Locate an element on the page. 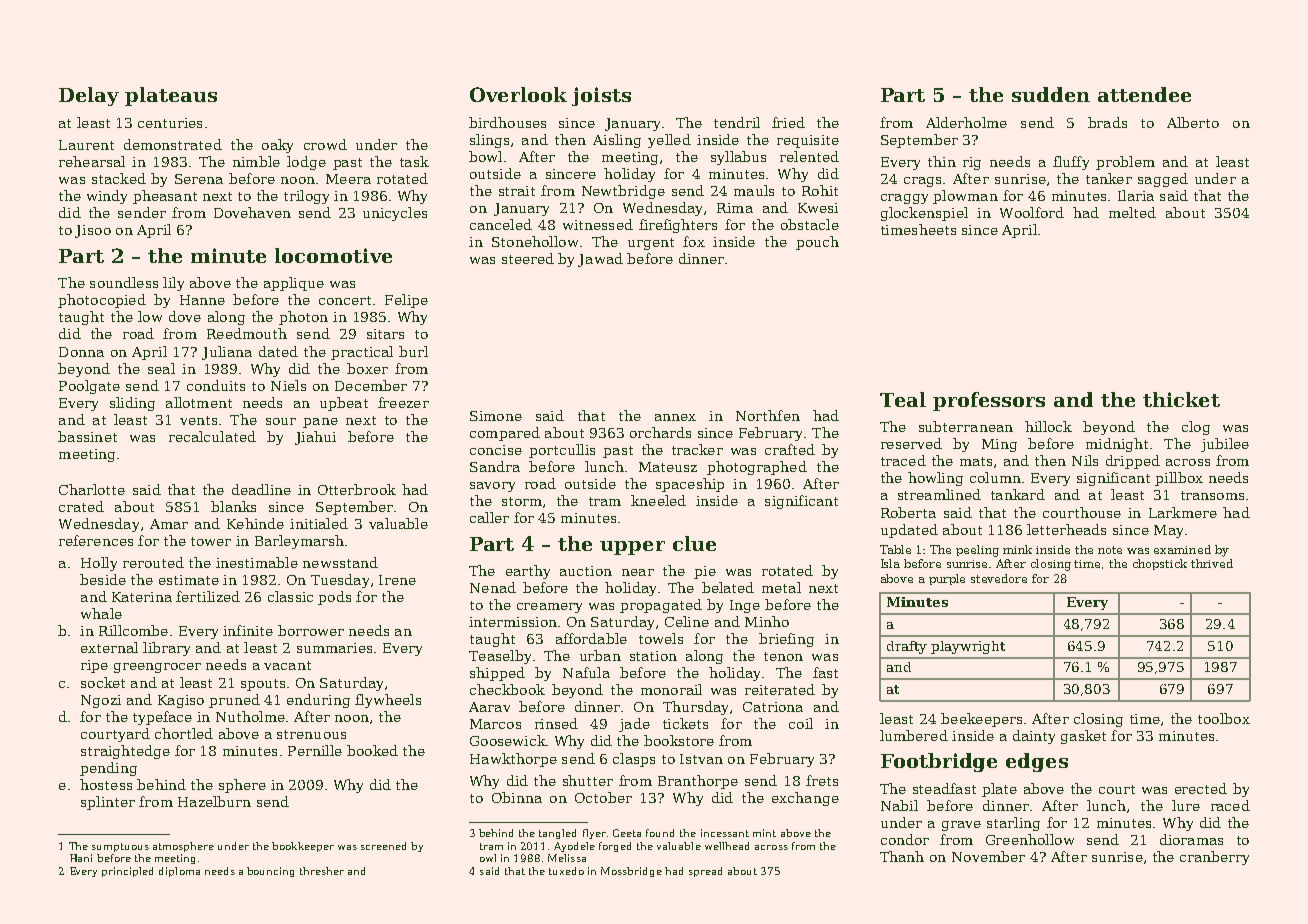  practical is located at coordinates (362, 353).
